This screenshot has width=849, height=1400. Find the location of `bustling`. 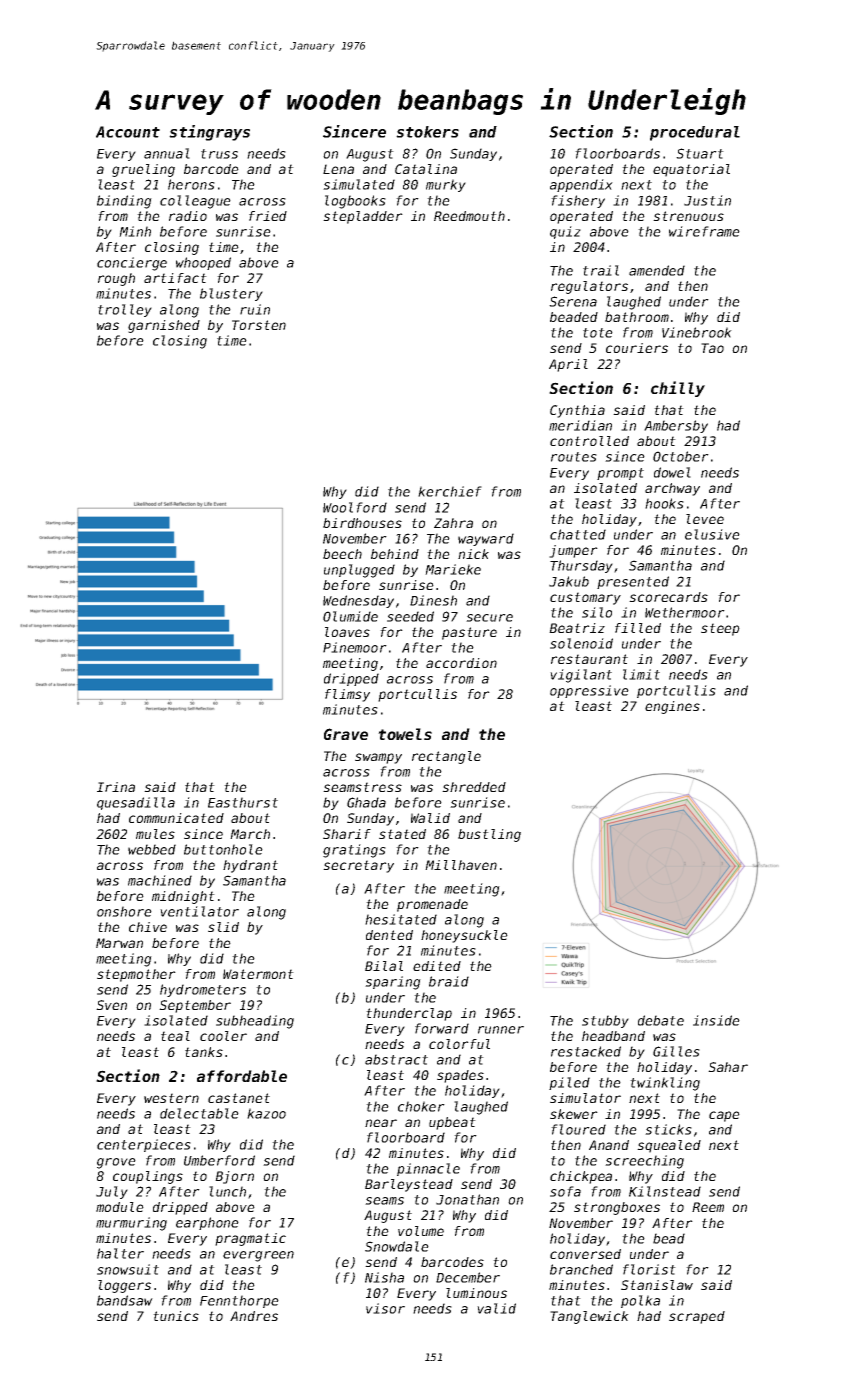

bustling is located at coordinates (489, 835).
